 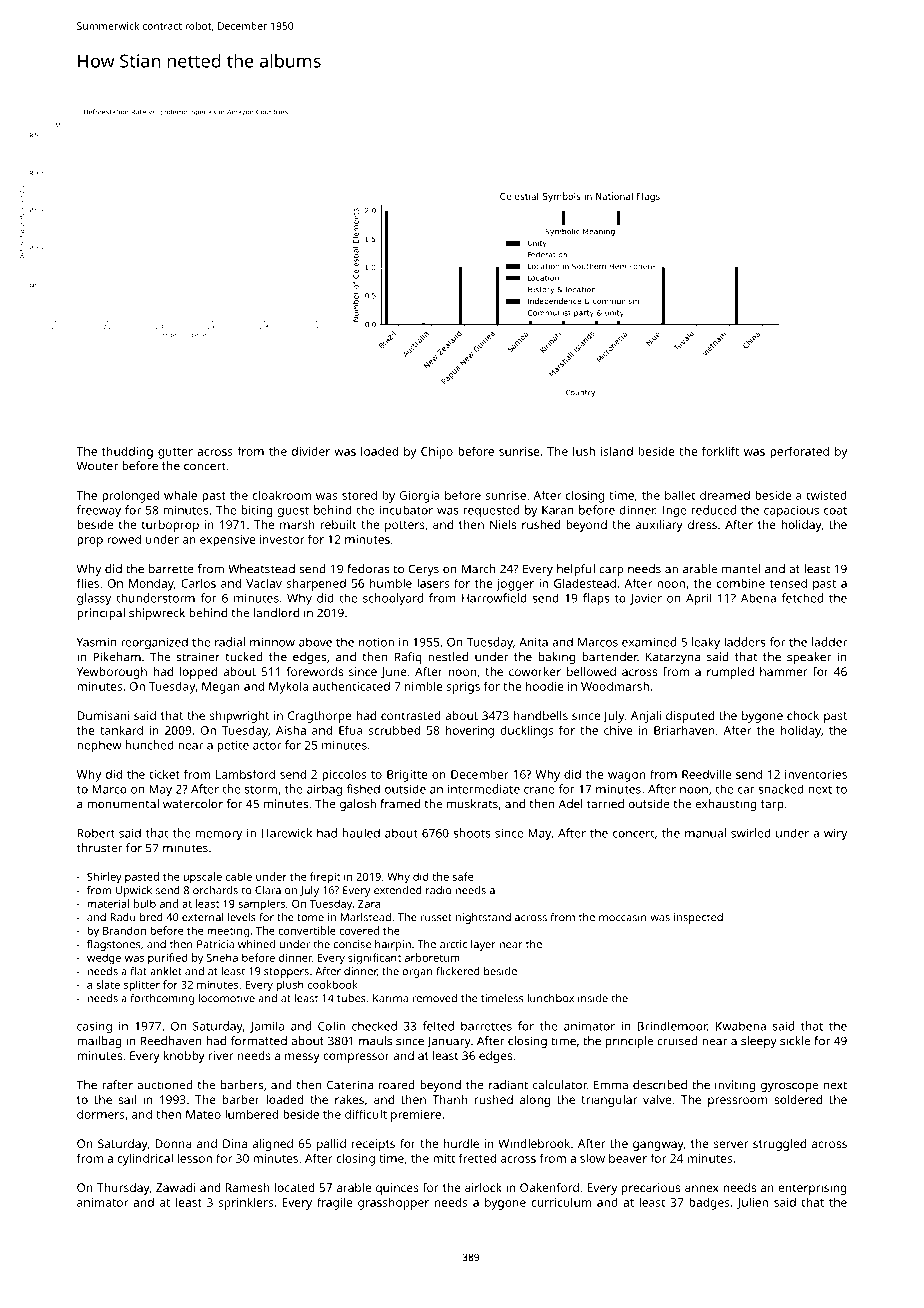 What do you see at coordinates (735, 1086) in the screenshot?
I see `inviting` at bounding box center [735, 1086].
